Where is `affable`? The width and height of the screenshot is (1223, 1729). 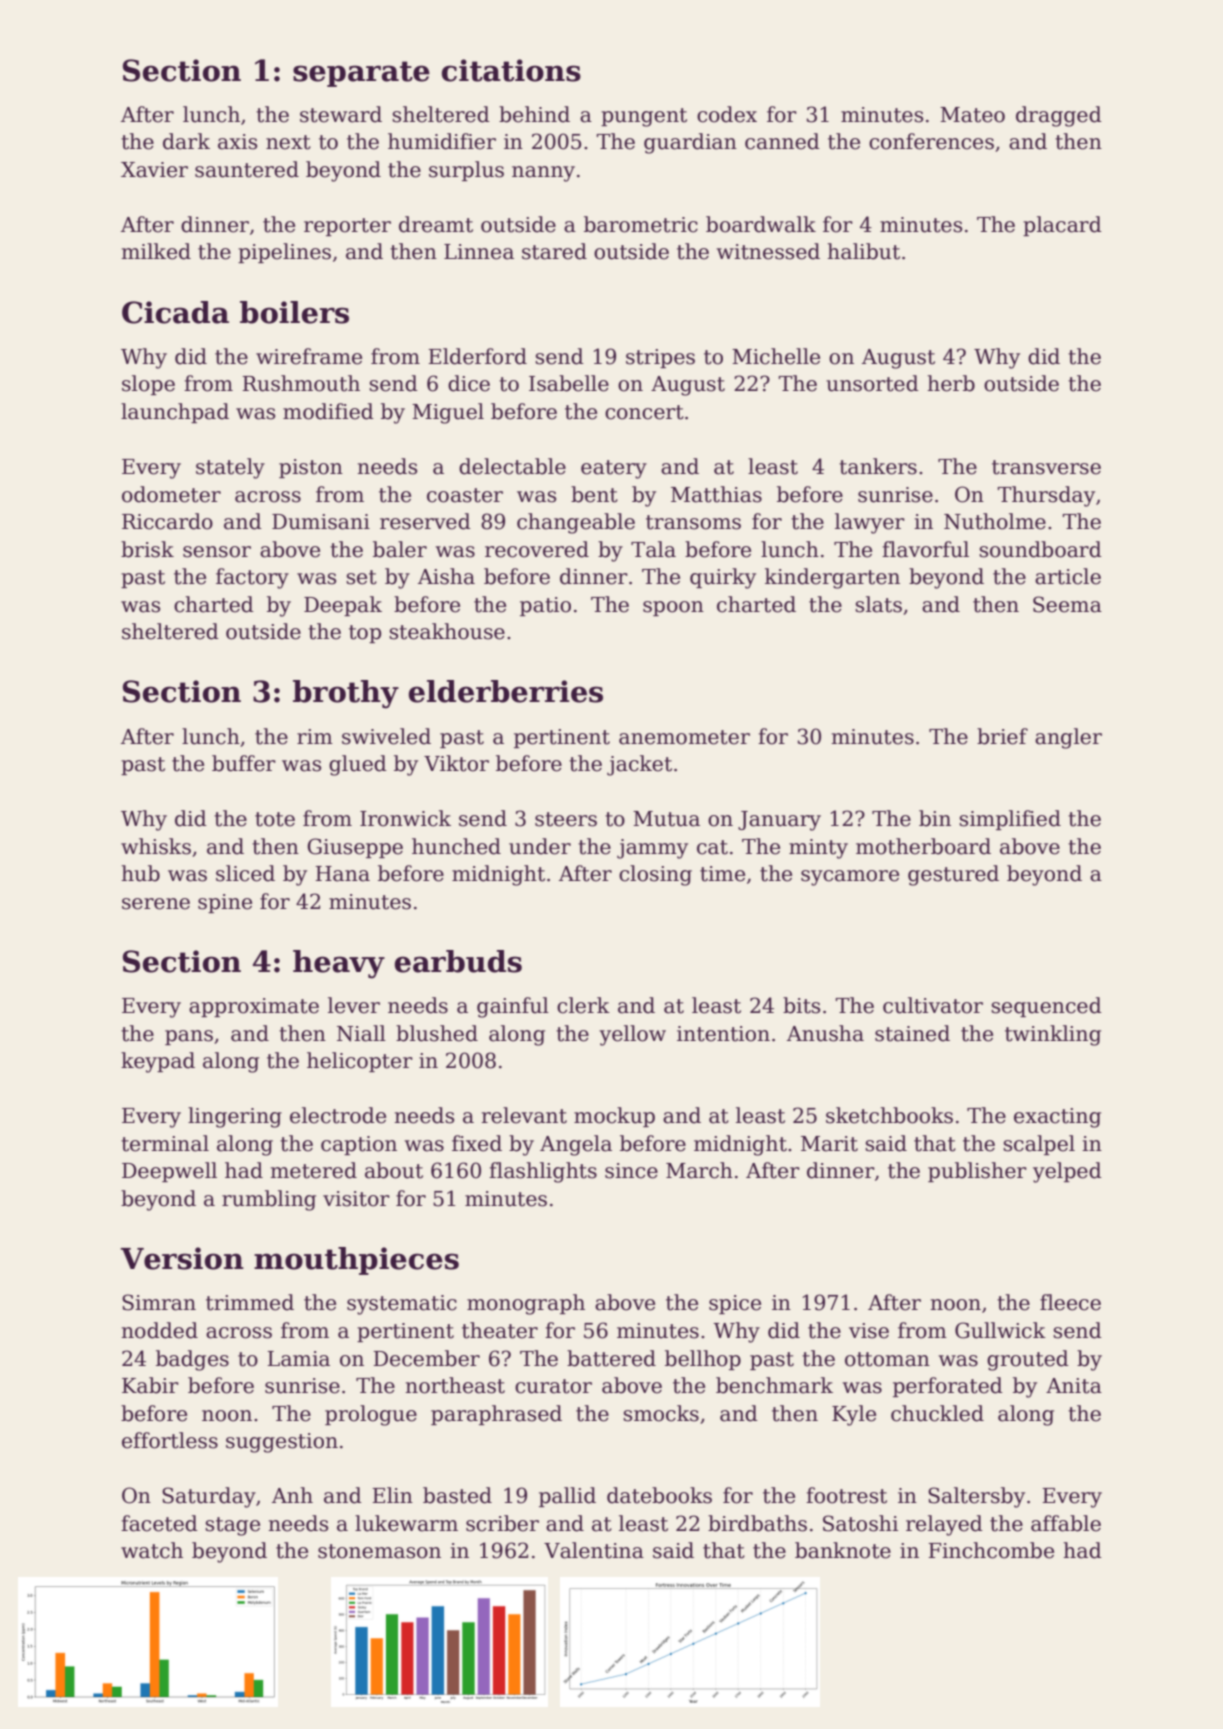
affable is located at coordinates (1066, 1523).
